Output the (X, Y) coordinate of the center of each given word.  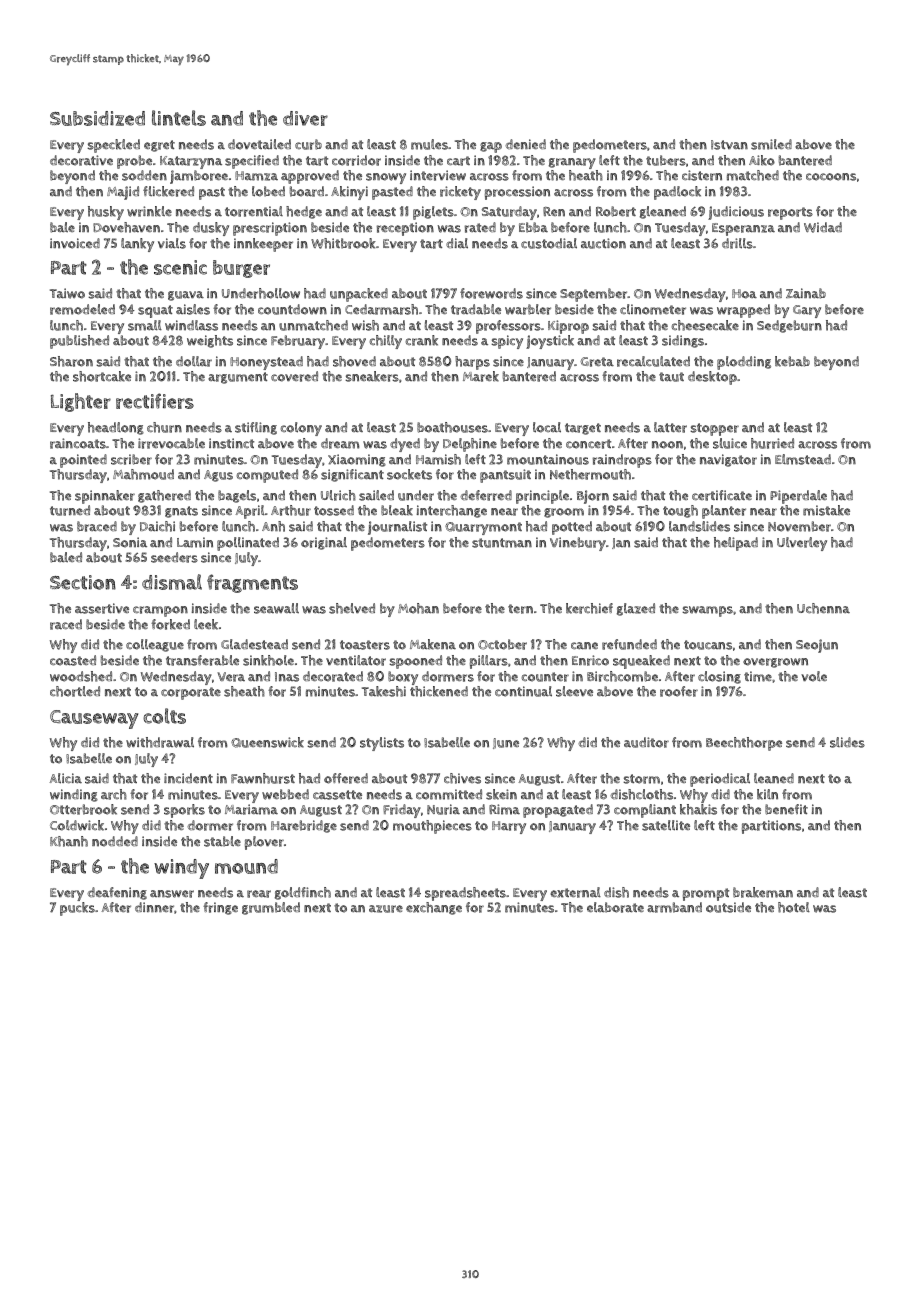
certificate (722, 495)
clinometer (653, 309)
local (547, 427)
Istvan (729, 145)
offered (346, 778)
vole (814, 676)
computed (267, 476)
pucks (77, 909)
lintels (179, 118)
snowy (386, 178)
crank (422, 340)
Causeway (94, 719)
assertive (102, 608)
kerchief (589, 608)
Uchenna (823, 608)
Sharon (71, 361)
